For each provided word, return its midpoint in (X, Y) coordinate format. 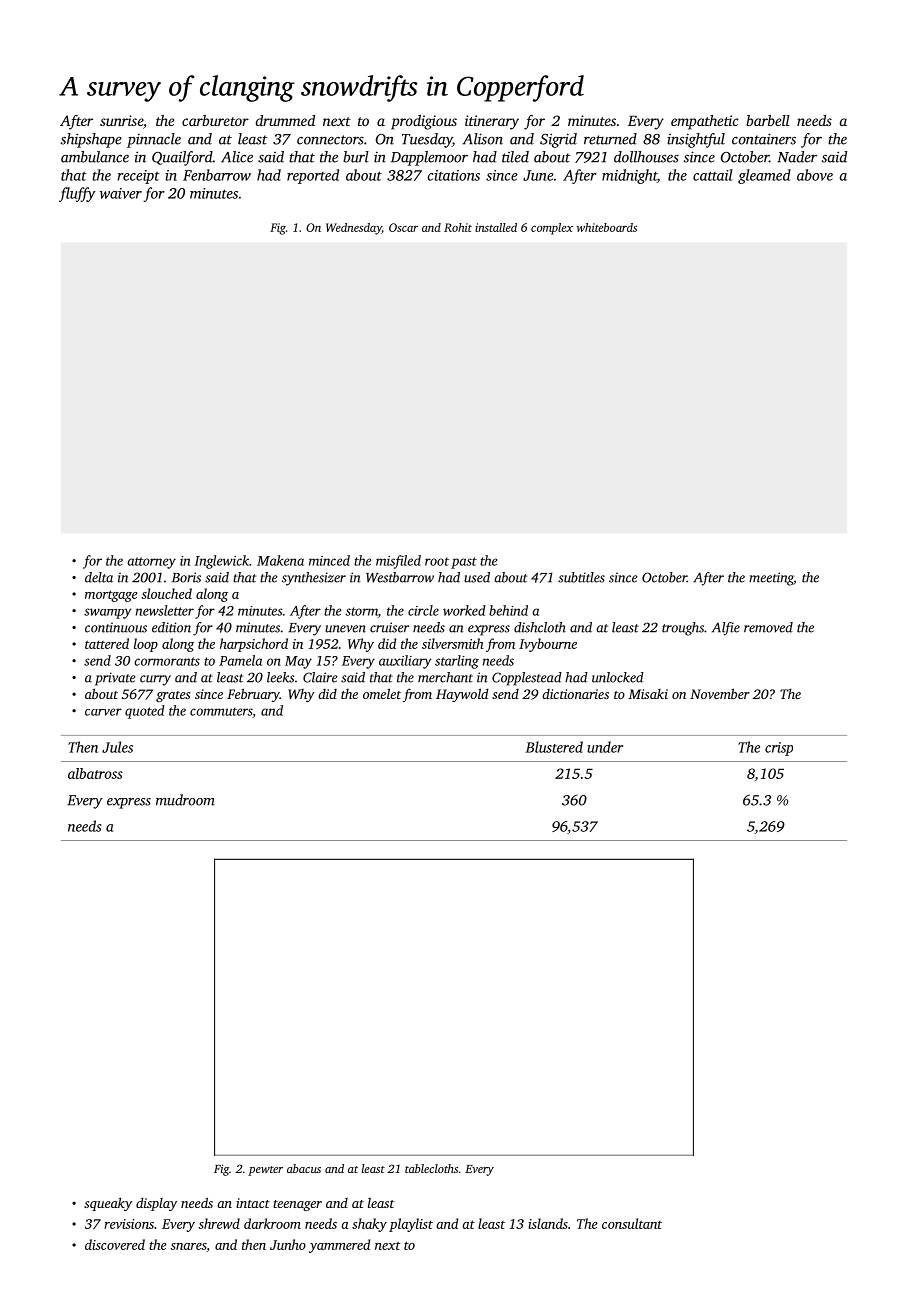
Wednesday (354, 229)
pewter (265, 1171)
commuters (221, 711)
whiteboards (607, 227)
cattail (713, 175)
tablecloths (431, 1168)
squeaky (108, 1204)
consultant (632, 1223)
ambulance (95, 157)
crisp (779, 749)
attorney (151, 563)
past (464, 563)
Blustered (554, 747)
